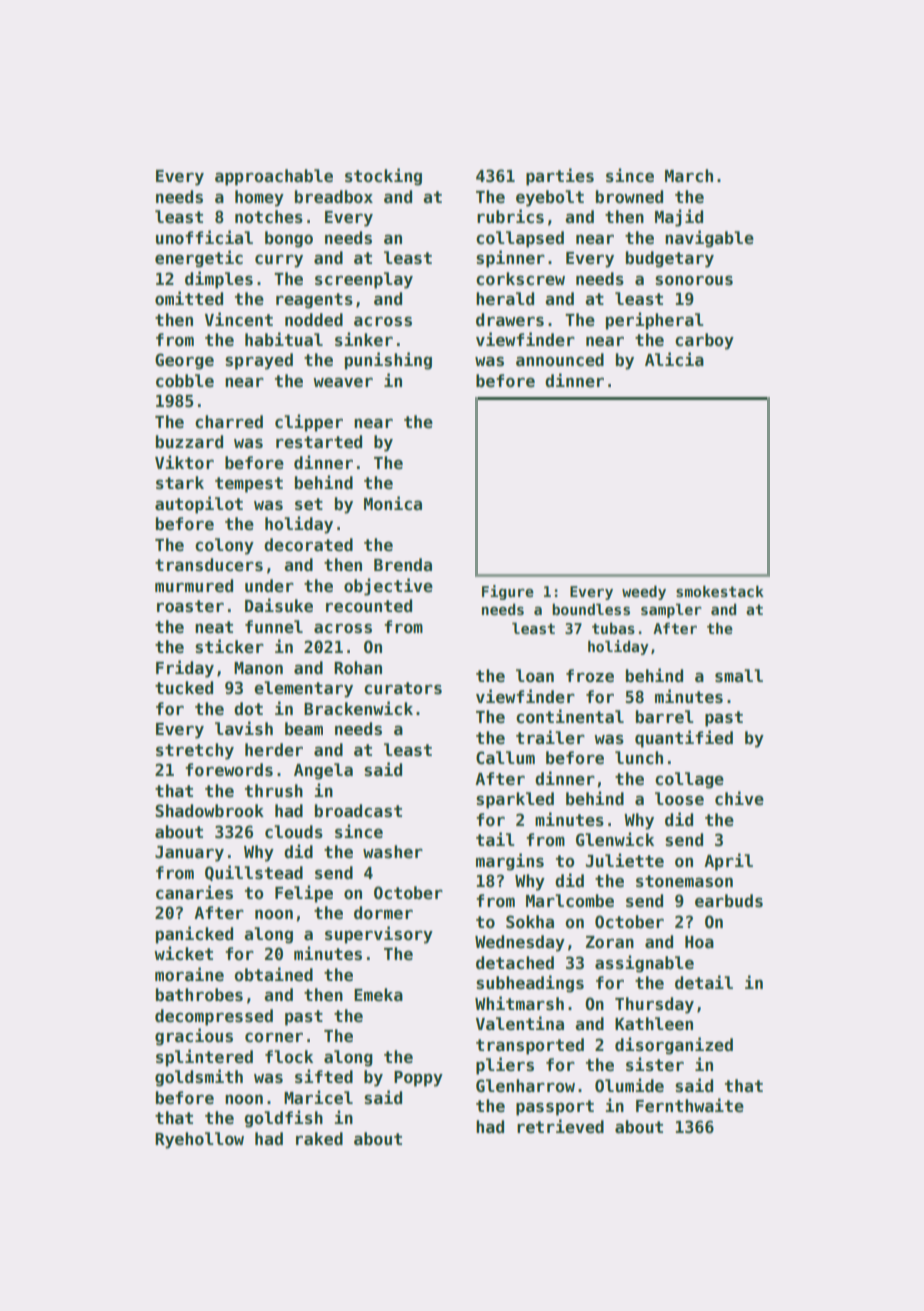  Describe the element at coordinates (505, 299) in the screenshot. I see `herald` at that location.
